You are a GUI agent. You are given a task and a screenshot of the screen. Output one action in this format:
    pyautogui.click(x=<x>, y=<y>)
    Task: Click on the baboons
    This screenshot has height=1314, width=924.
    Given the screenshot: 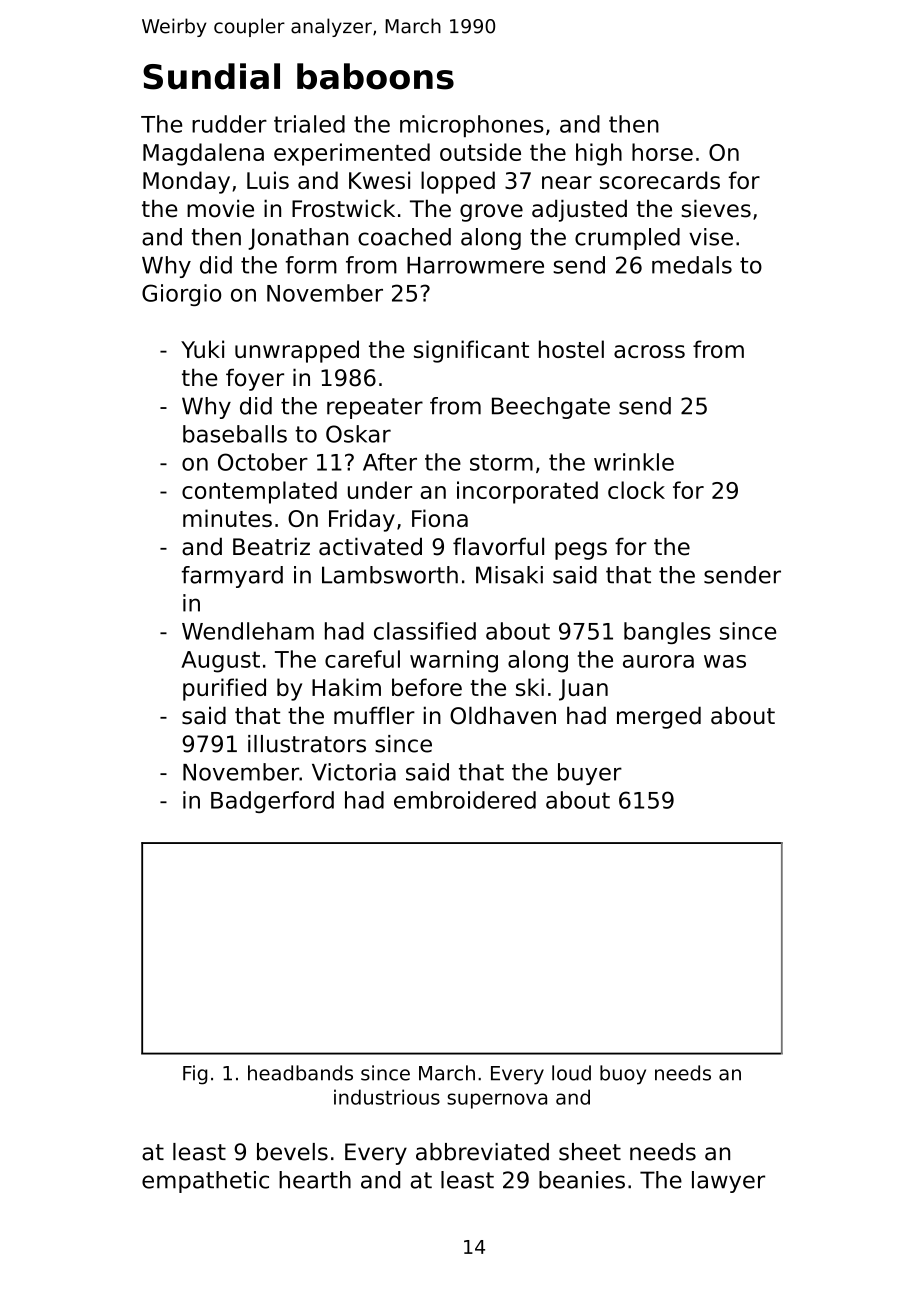 What is the action you would take?
    pyautogui.click(x=375, y=76)
